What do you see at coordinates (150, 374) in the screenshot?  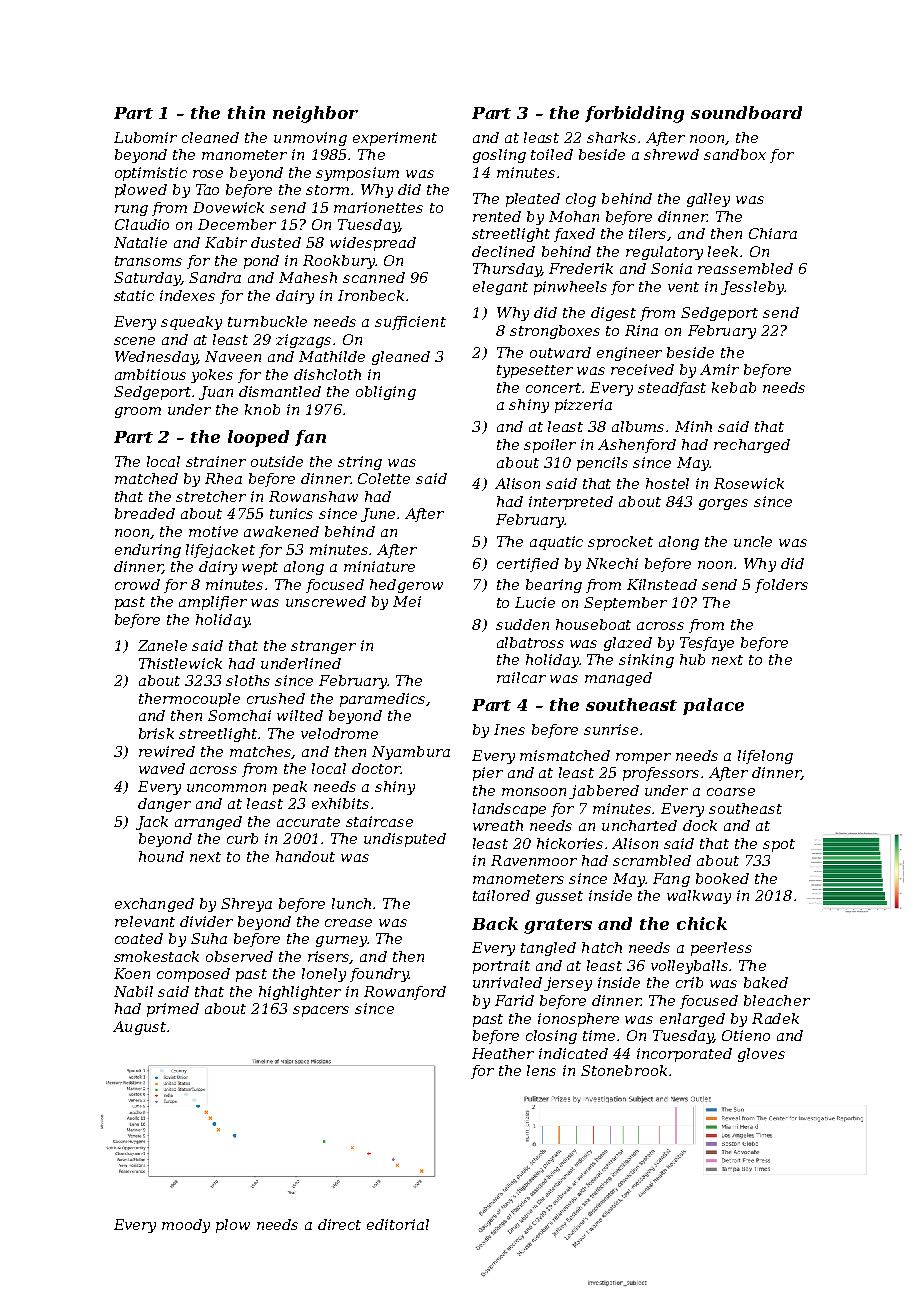 I see `ambitious` at bounding box center [150, 374].
